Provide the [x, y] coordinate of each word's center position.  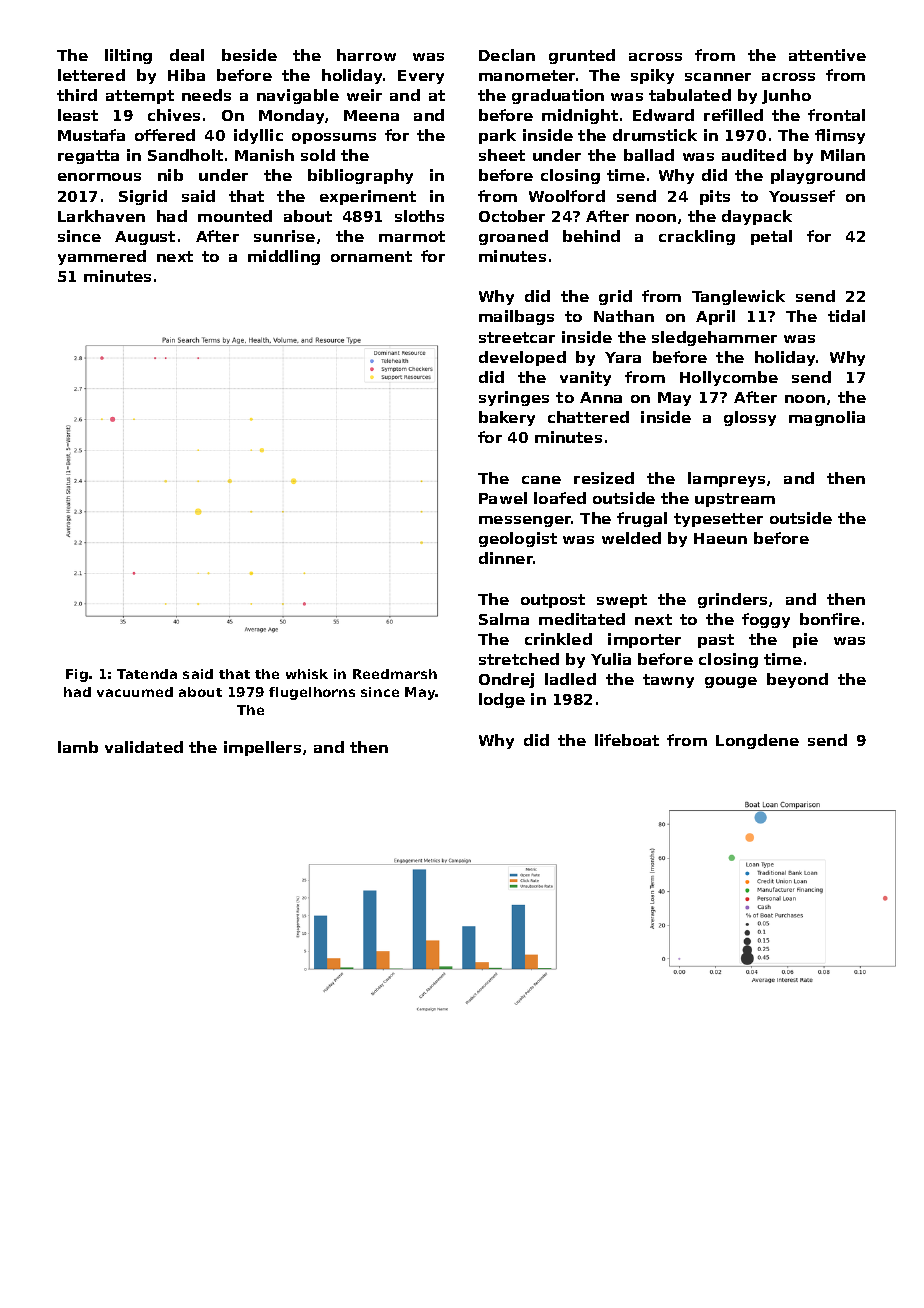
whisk [307, 674]
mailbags [516, 317]
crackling [697, 237]
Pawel [503, 498]
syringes [514, 398]
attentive [827, 55]
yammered [102, 257]
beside [249, 55]
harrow [366, 55]
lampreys [726, 479]
